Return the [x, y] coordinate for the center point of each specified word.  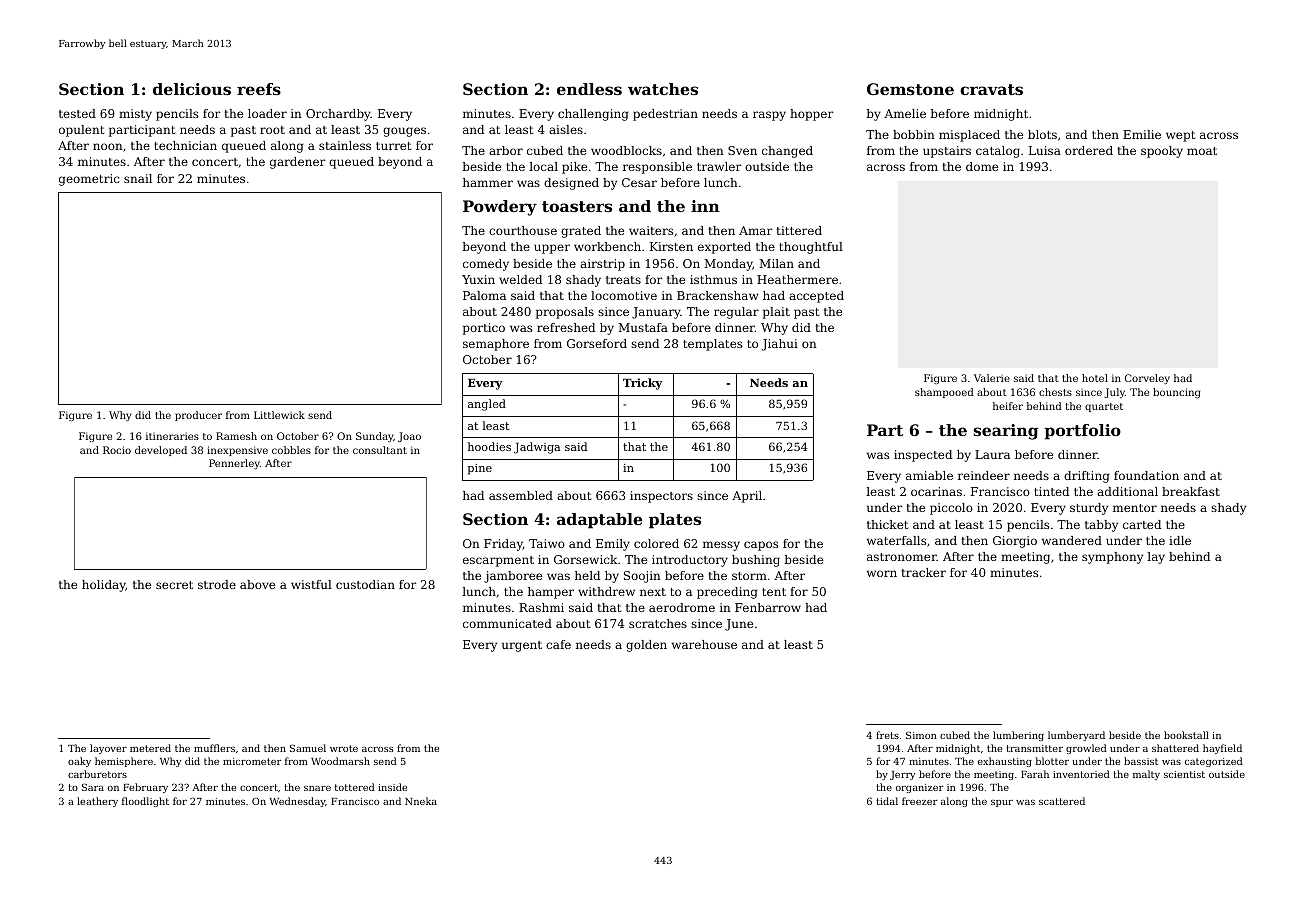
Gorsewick [585, 559]
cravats [991, 89]
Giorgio [1015, 542]
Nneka [421, 801]
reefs [259, 89]
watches [663, 89]
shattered [1175, 748]
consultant [380, 450]
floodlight [145, 802]
